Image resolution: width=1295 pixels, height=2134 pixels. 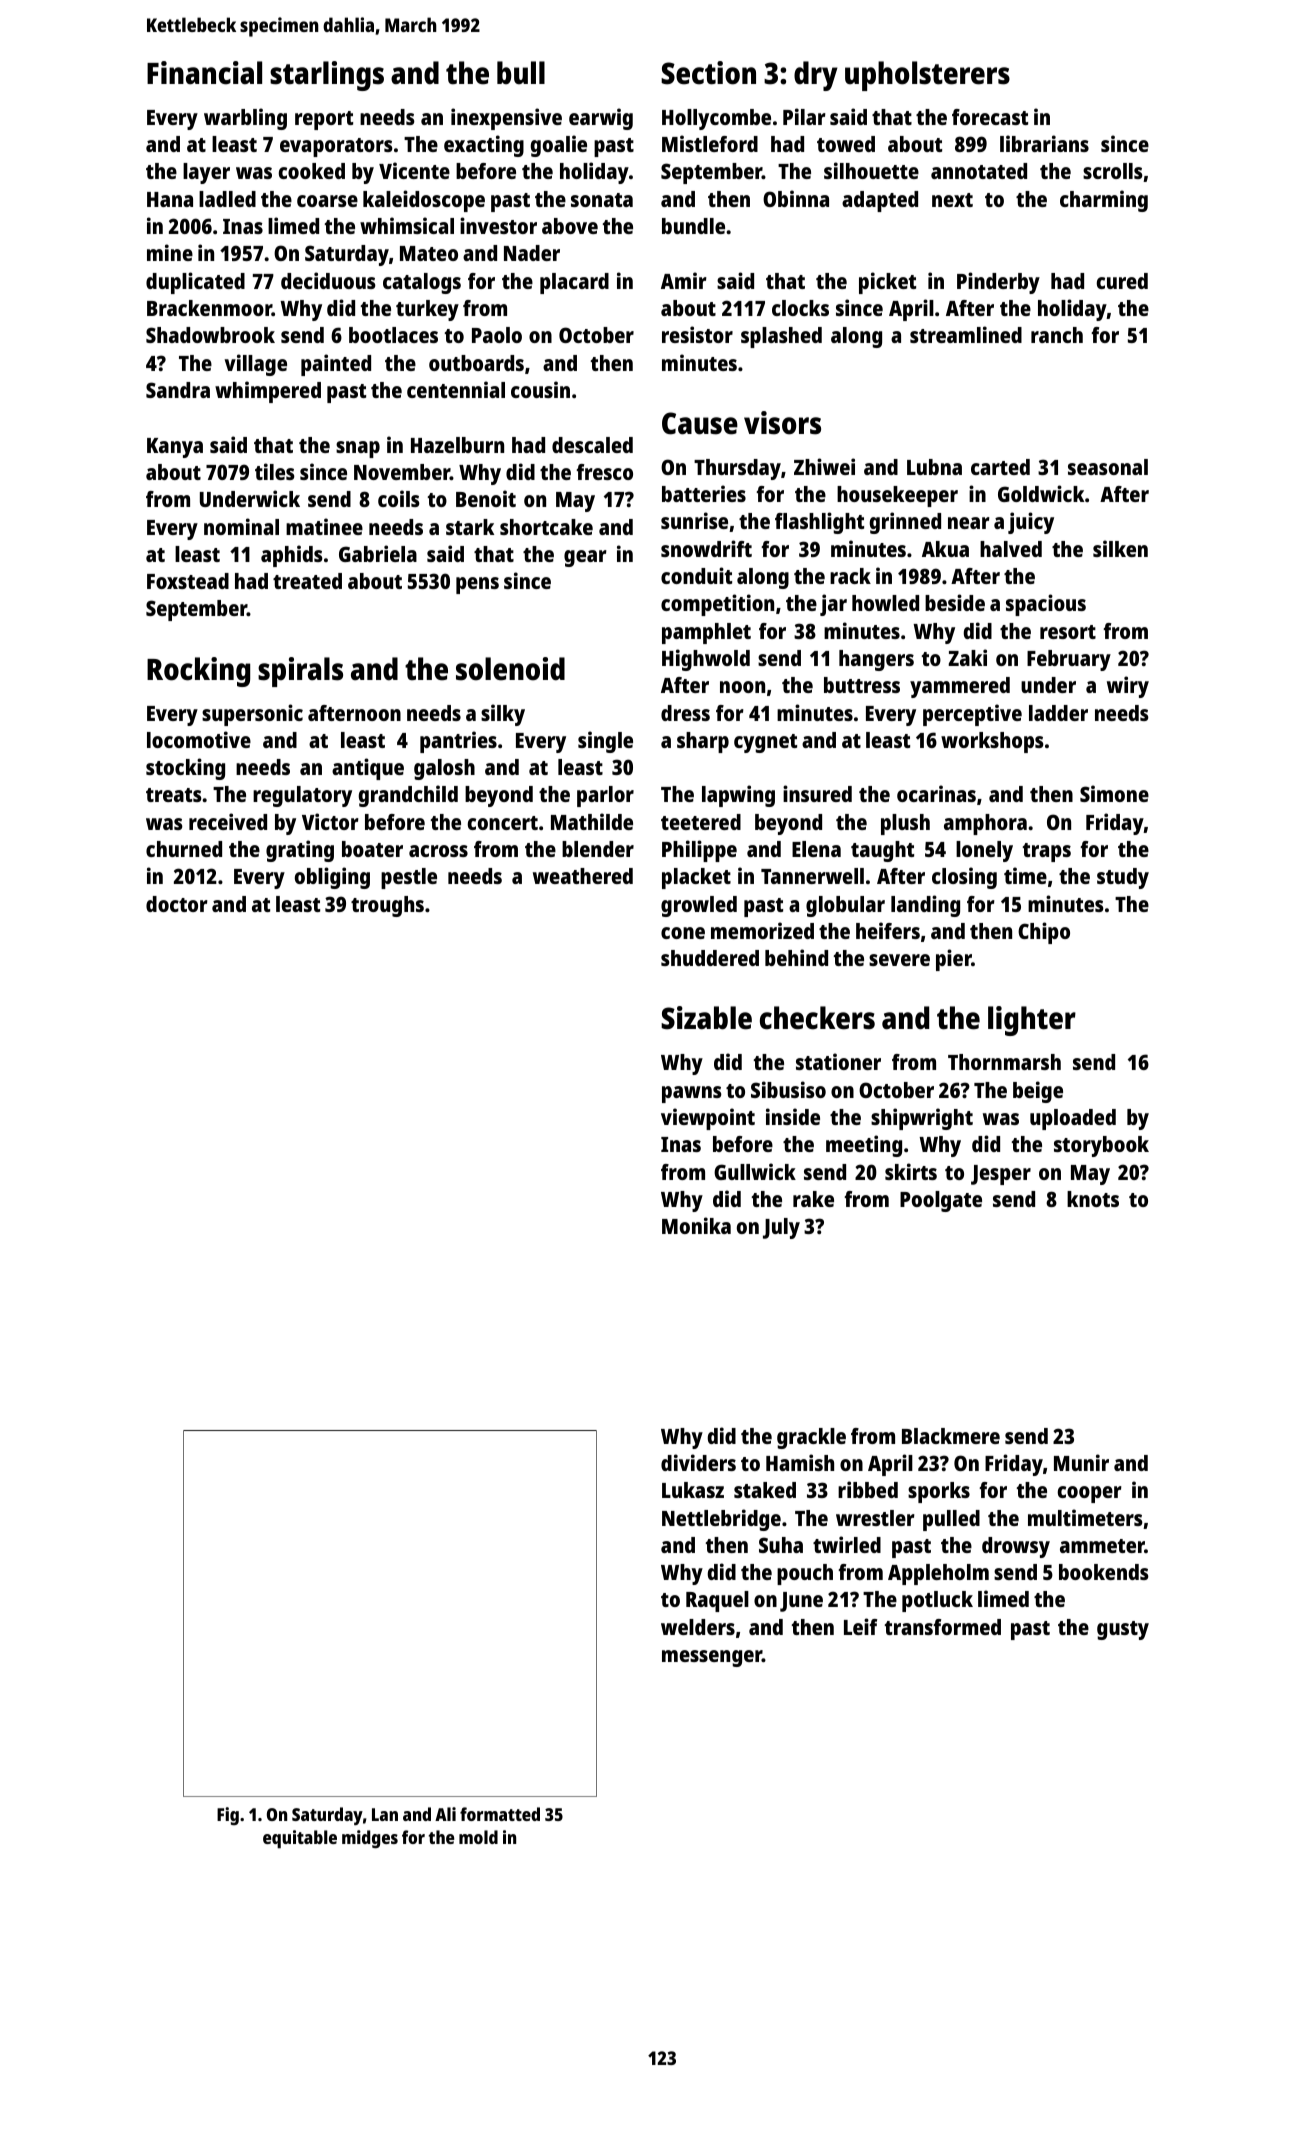 I want to click on obliging, so click(x=332, y=878).
